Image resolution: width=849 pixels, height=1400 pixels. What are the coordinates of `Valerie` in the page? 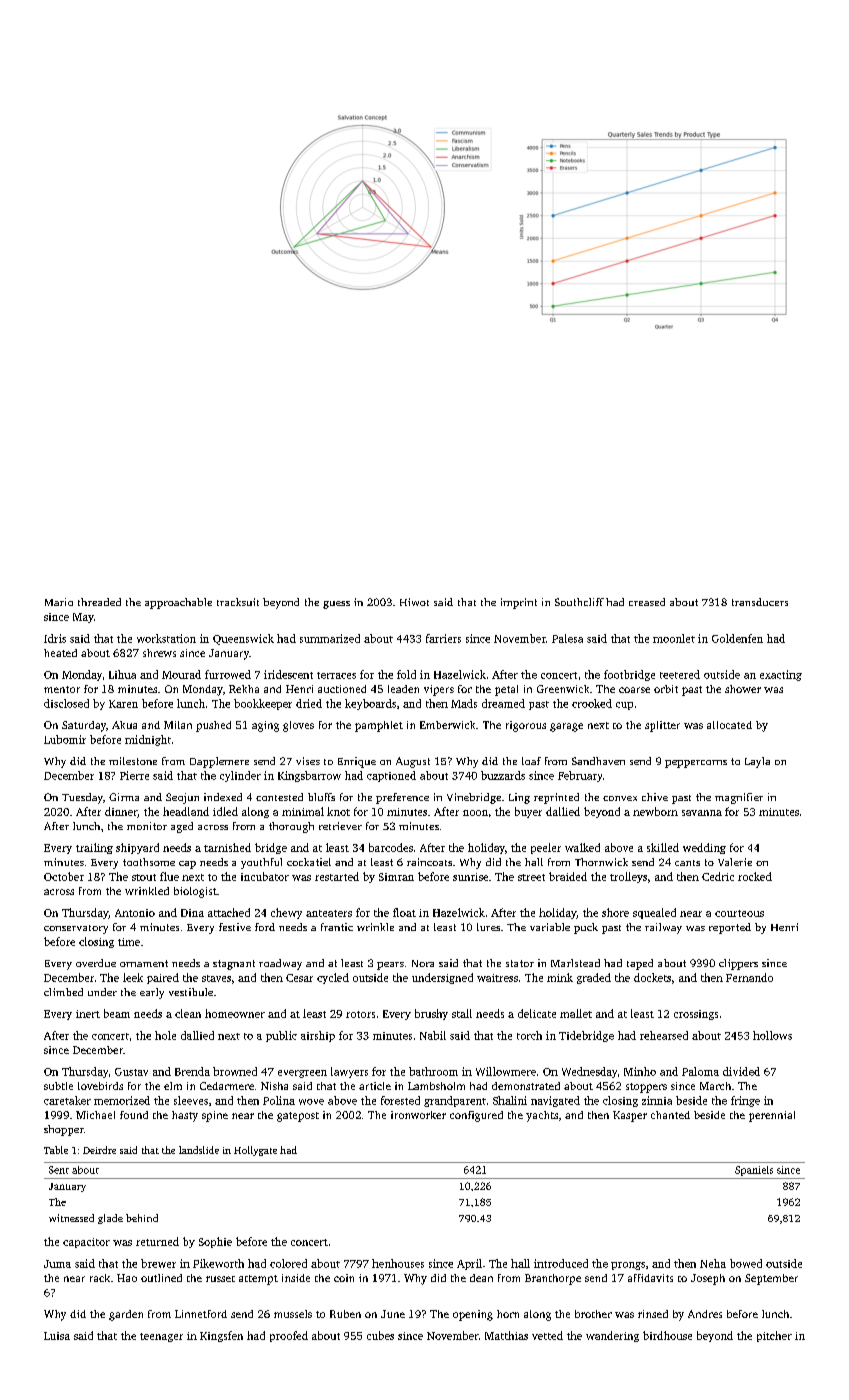 It's located at (735, 862).
